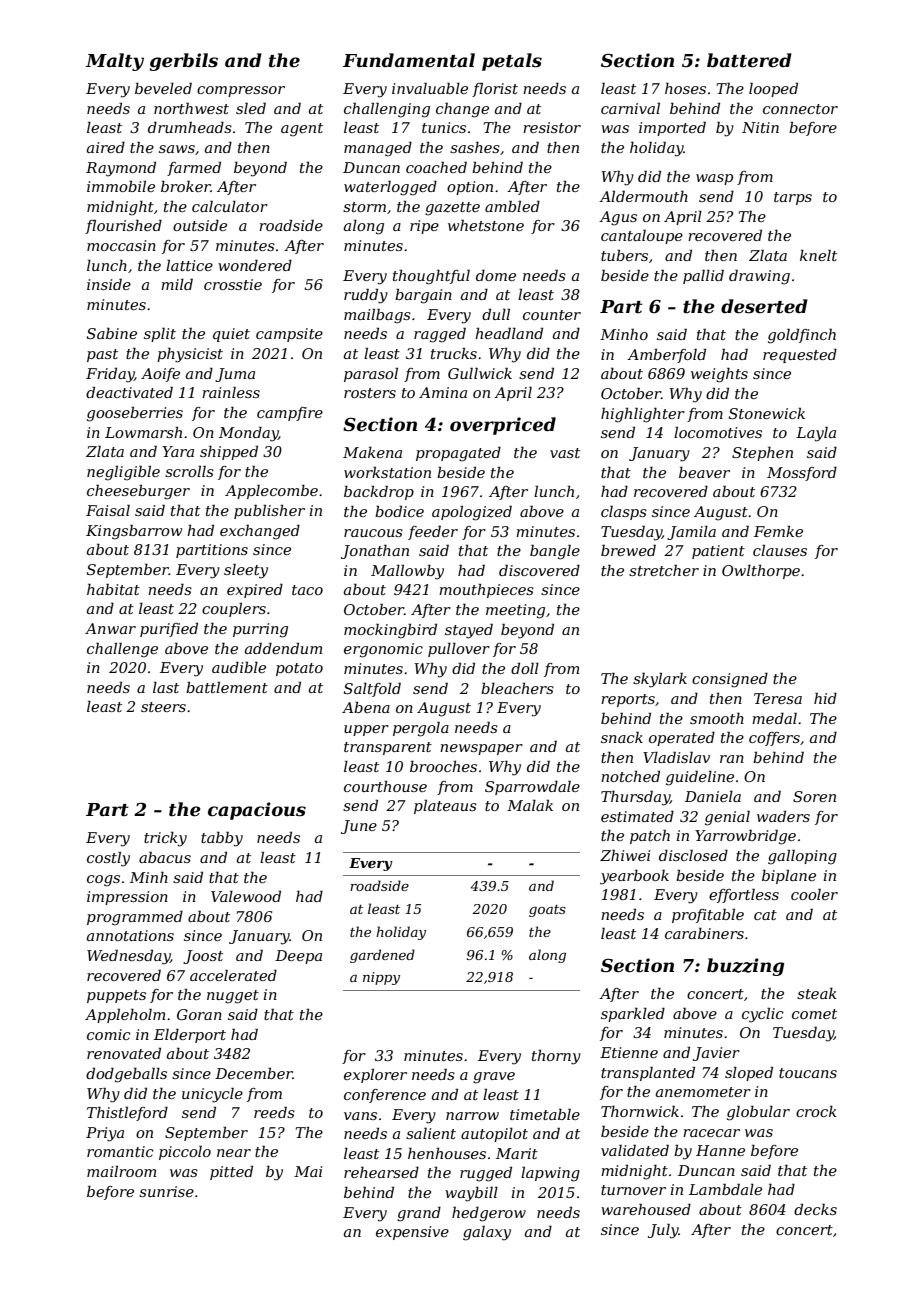 The image size is (924, 1308). I want to click on managed, so click(378, 149).
